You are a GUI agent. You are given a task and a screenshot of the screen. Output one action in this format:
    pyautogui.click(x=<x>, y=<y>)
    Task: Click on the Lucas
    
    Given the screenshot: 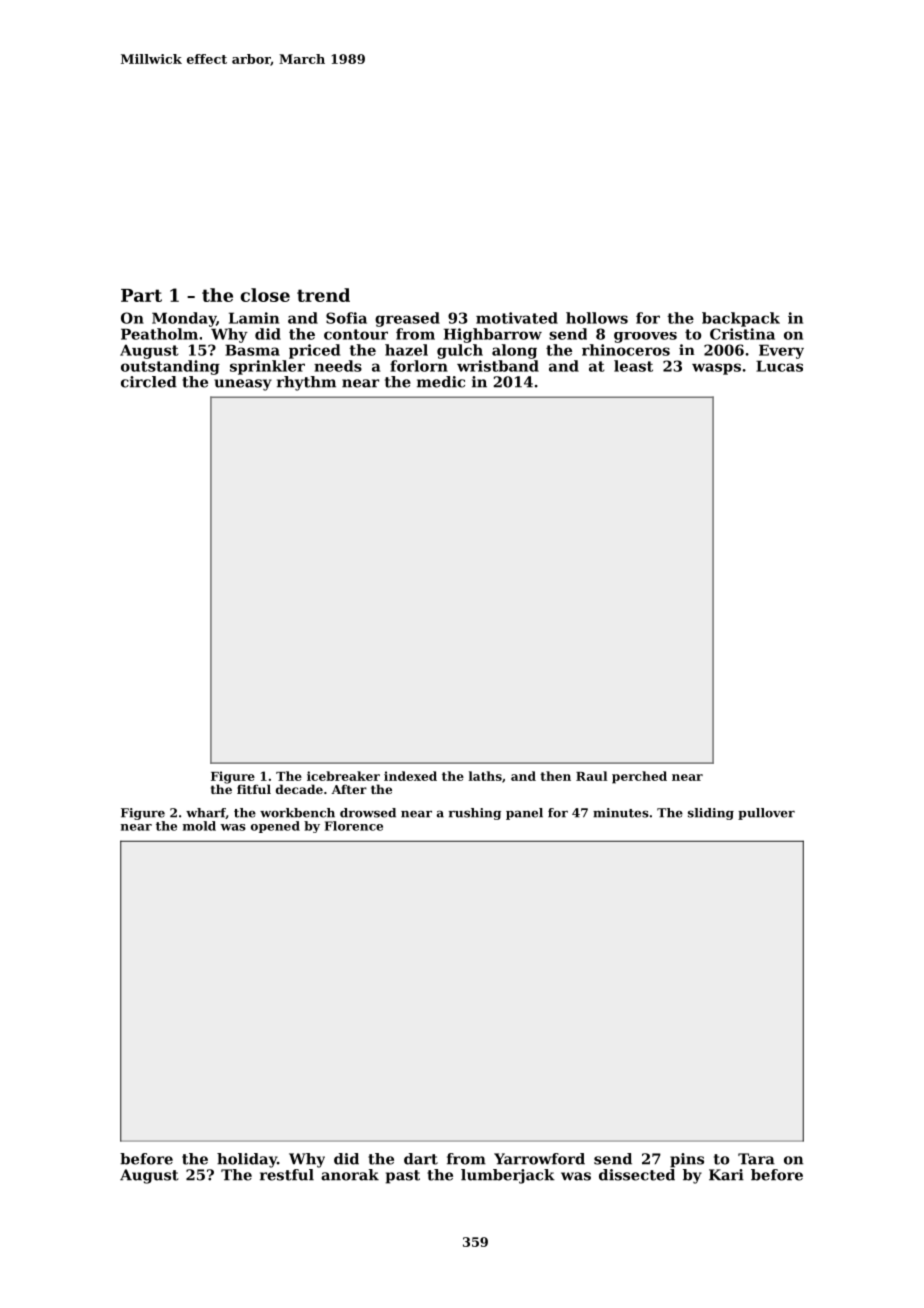 What is the action you would take?
    pyautogui.click(x=779, y=366)
